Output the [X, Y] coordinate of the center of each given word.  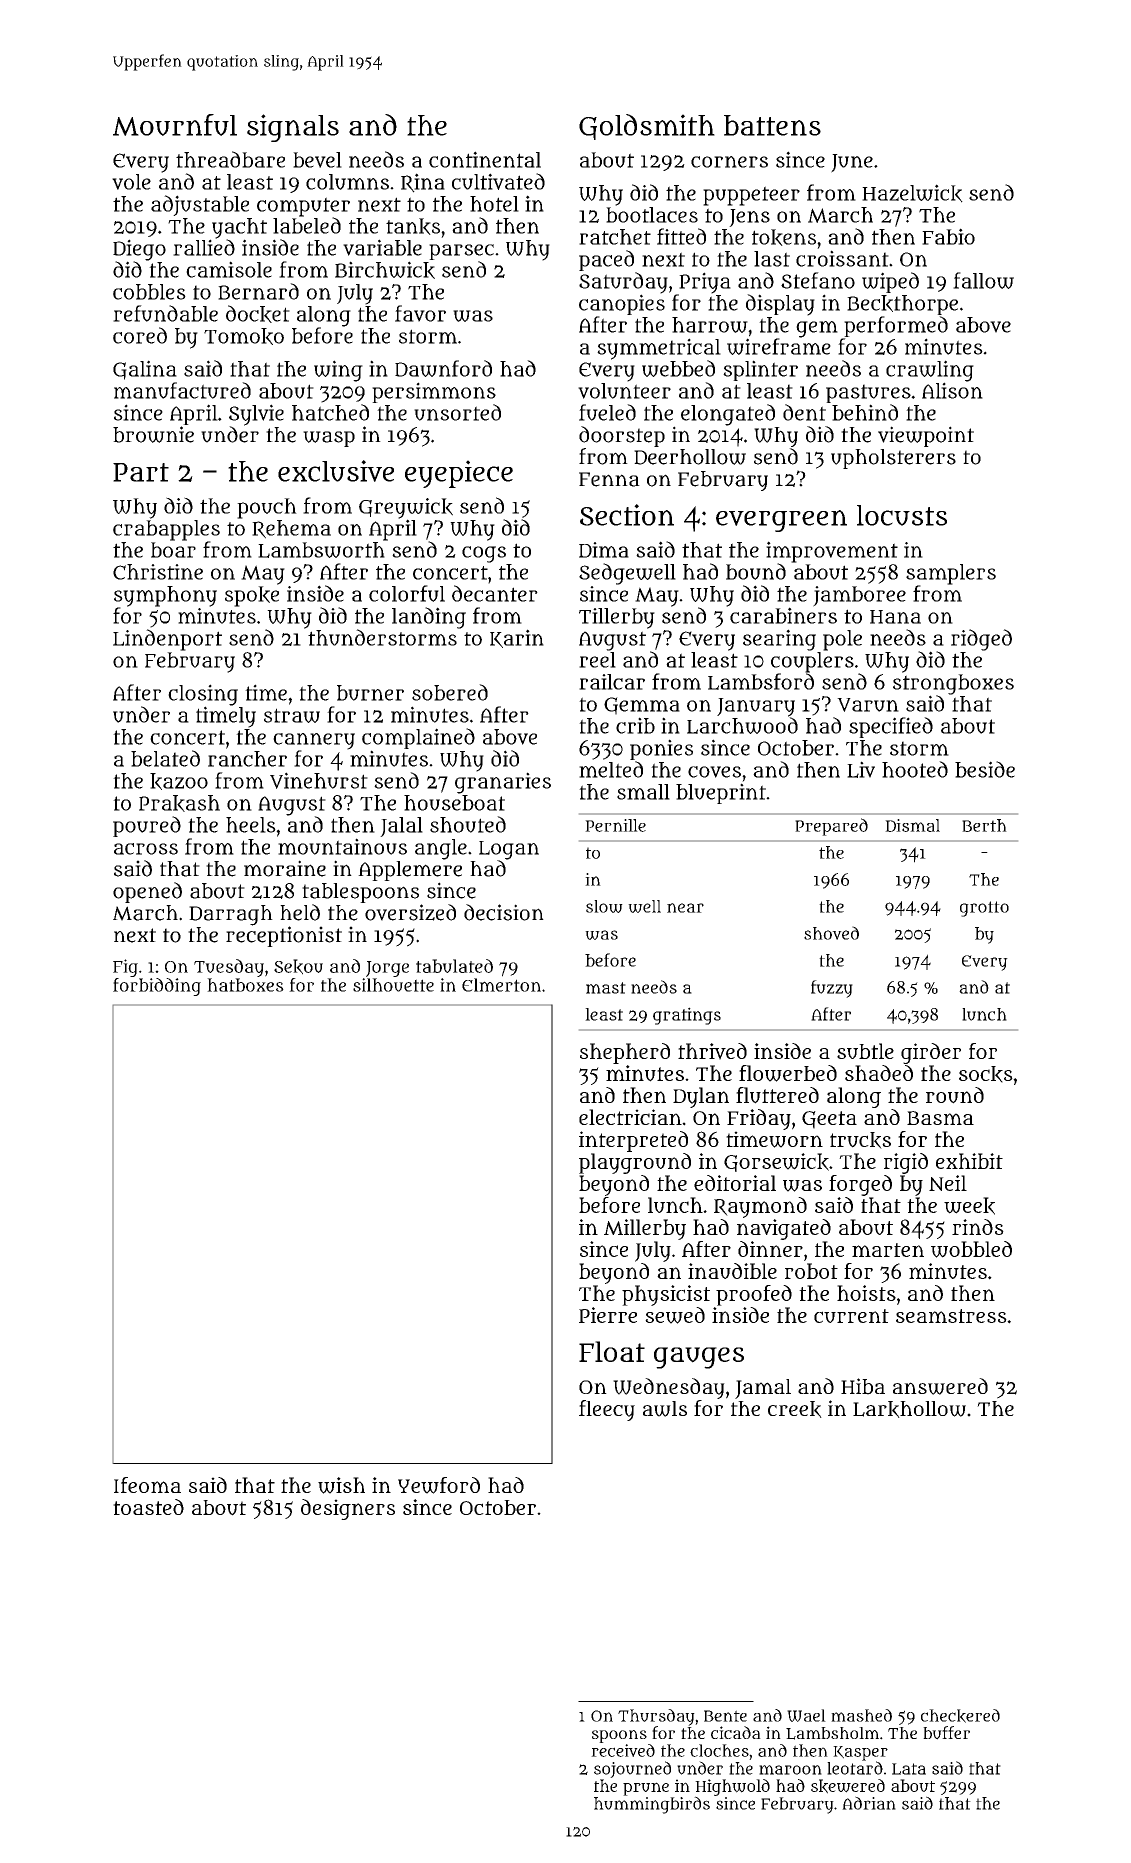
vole [131, 182]
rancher [247, 759]
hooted [915, 769]
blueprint [721, 793]
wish [341, 1485]
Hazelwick [912, 193]
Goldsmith [647, 127]
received [623, 1750]
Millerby [645, 1229]
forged [860, 1185]
